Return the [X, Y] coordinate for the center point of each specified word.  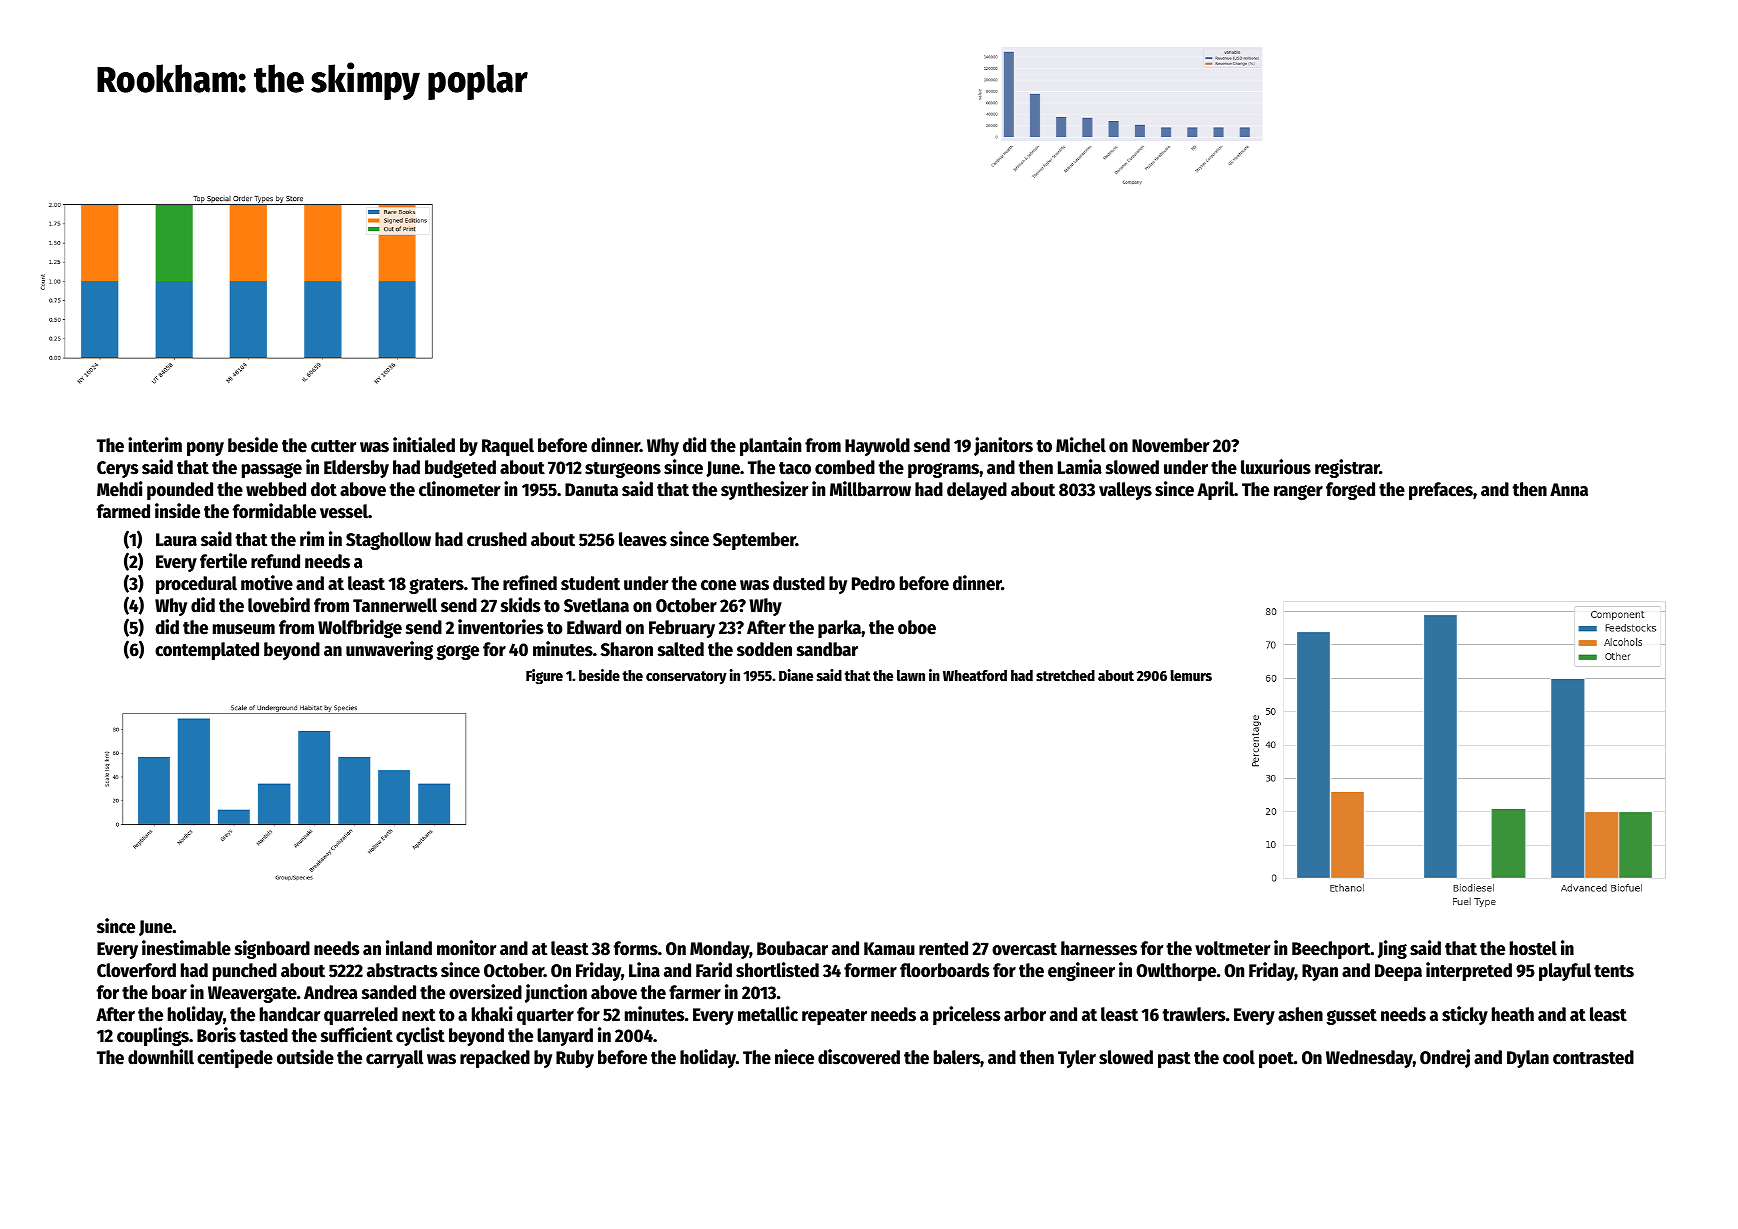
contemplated [207, 651]
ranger [1298, 492]
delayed [977, 491]
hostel [1533, 948]
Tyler [1077, 1059]
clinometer [459, 489]
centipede [235, 1058]
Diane [796, 675]
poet [1276, 1060]
